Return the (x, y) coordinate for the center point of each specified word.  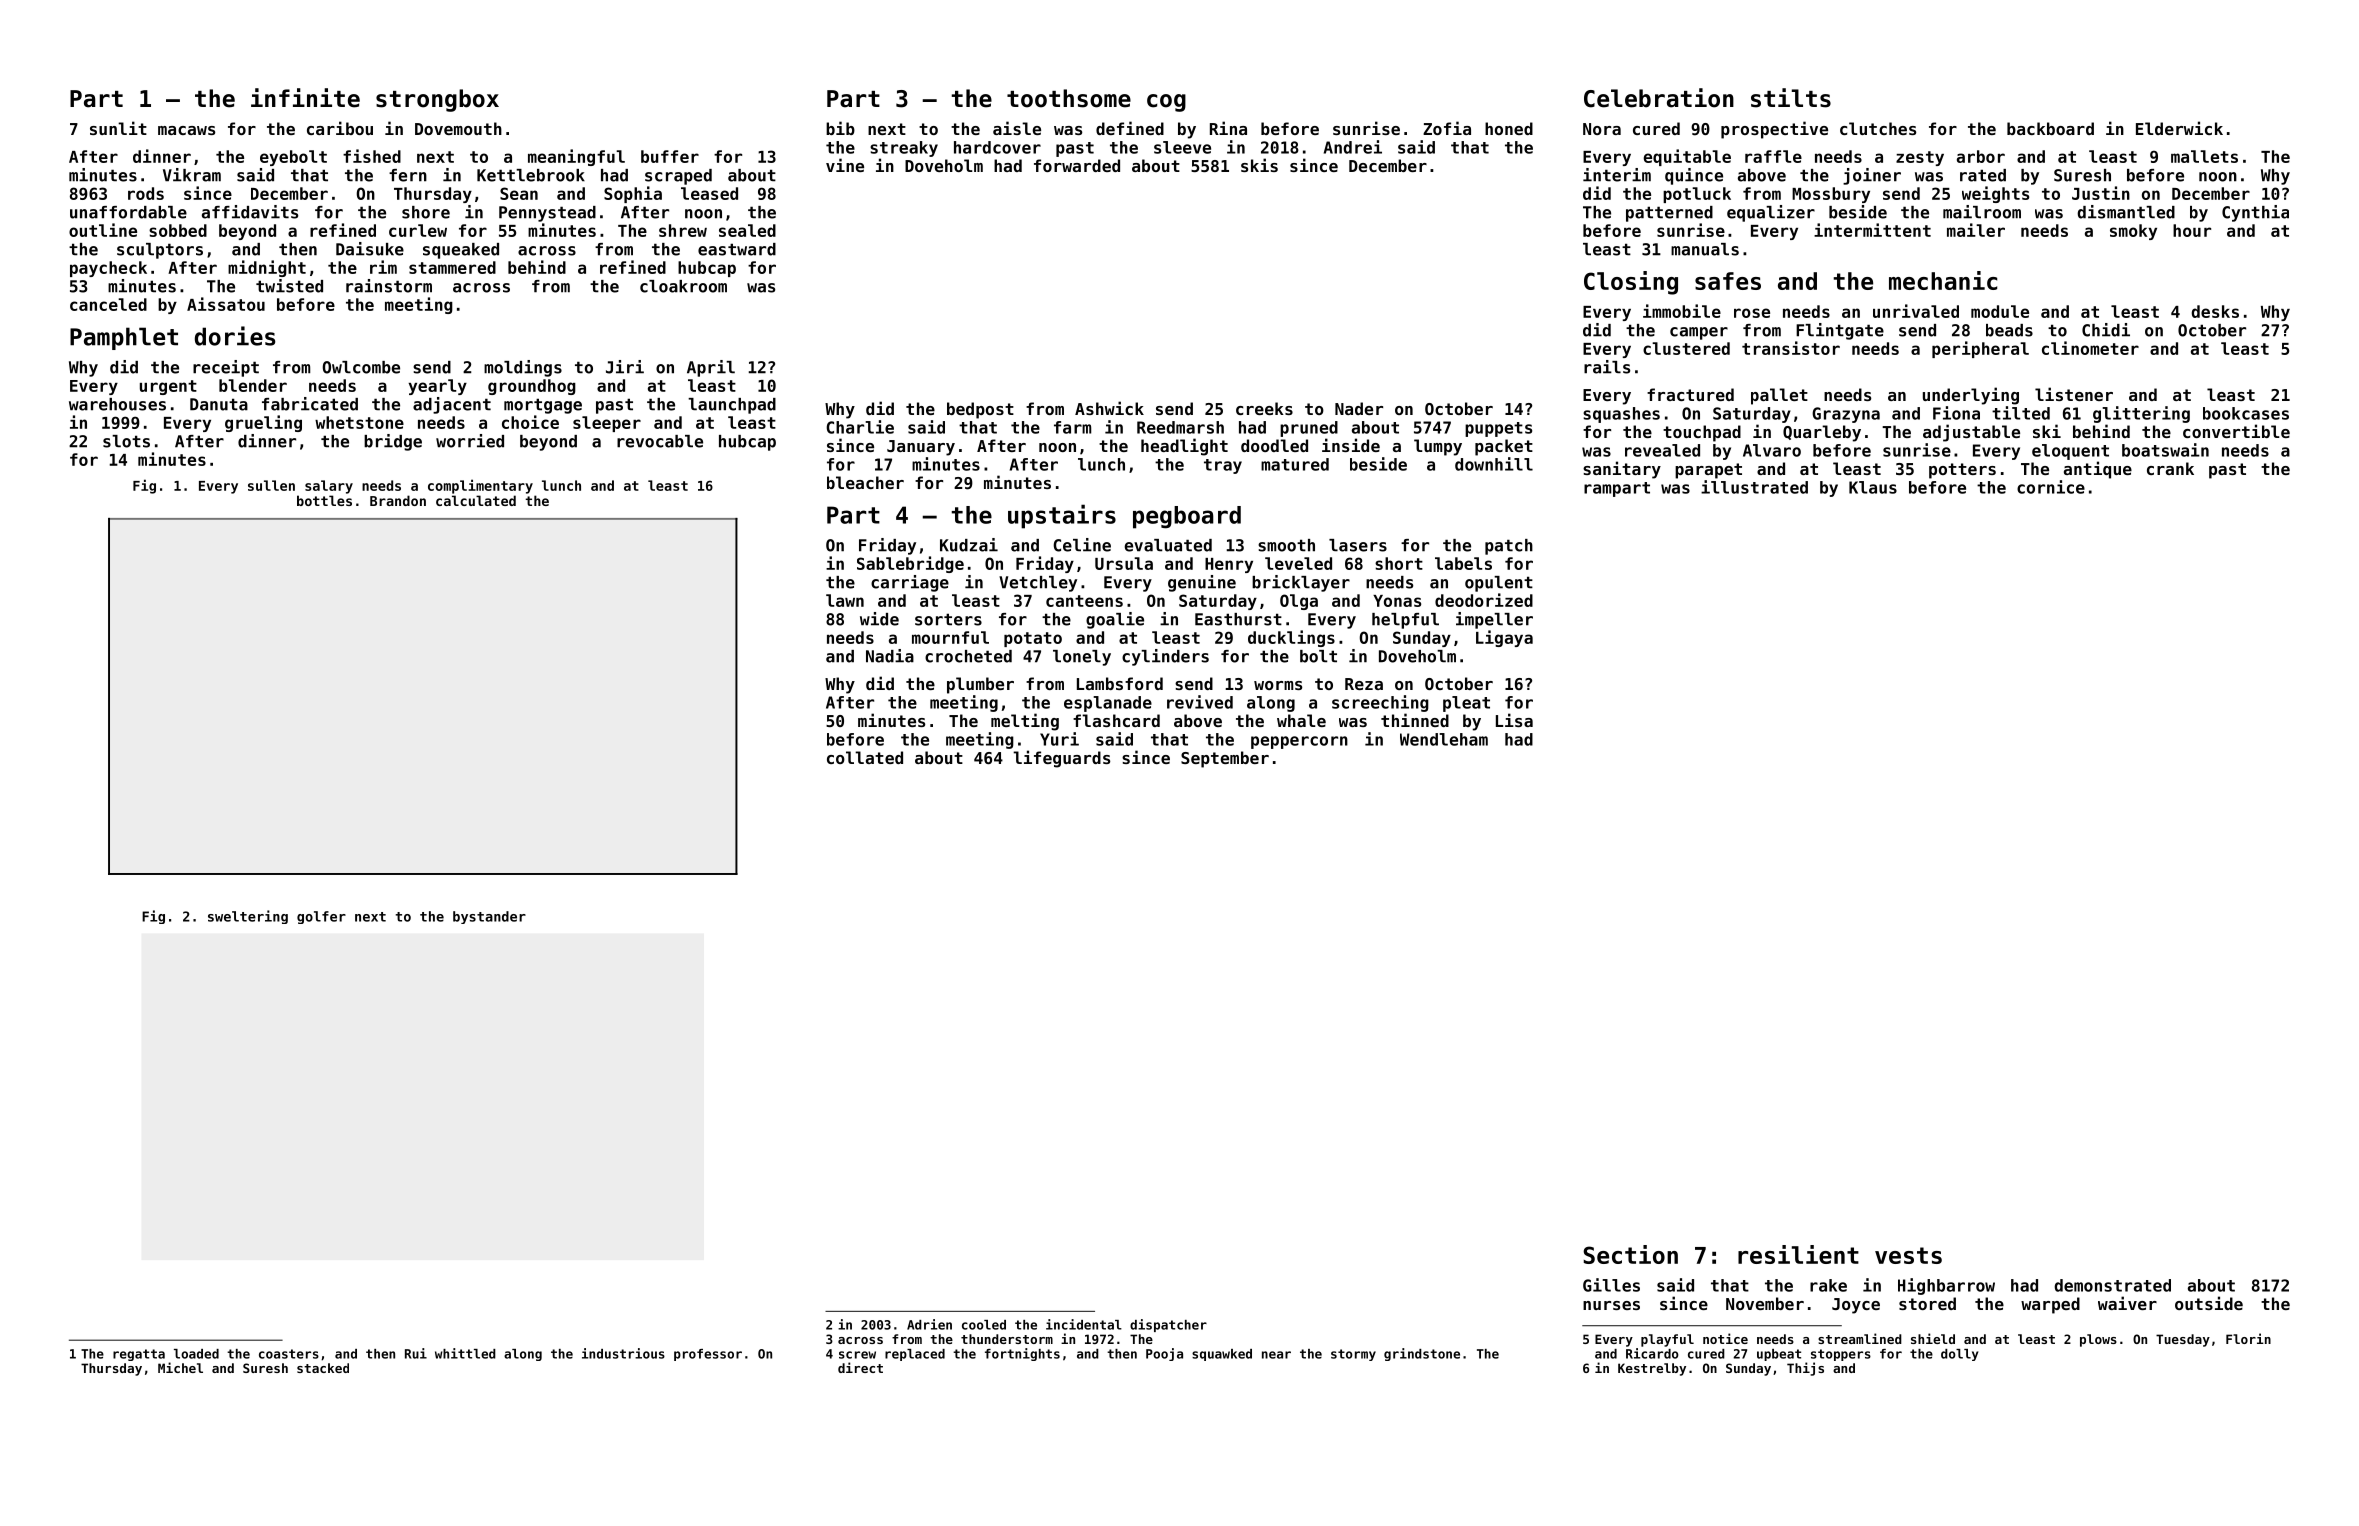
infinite (305, 98)
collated (865, 757)
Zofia (1447, 128)
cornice (2051, 487)
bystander (489, 917)
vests (1908, 1255)
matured (1295, 464)
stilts (1791, 98)
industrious (623, 1353)
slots (126, 441)
